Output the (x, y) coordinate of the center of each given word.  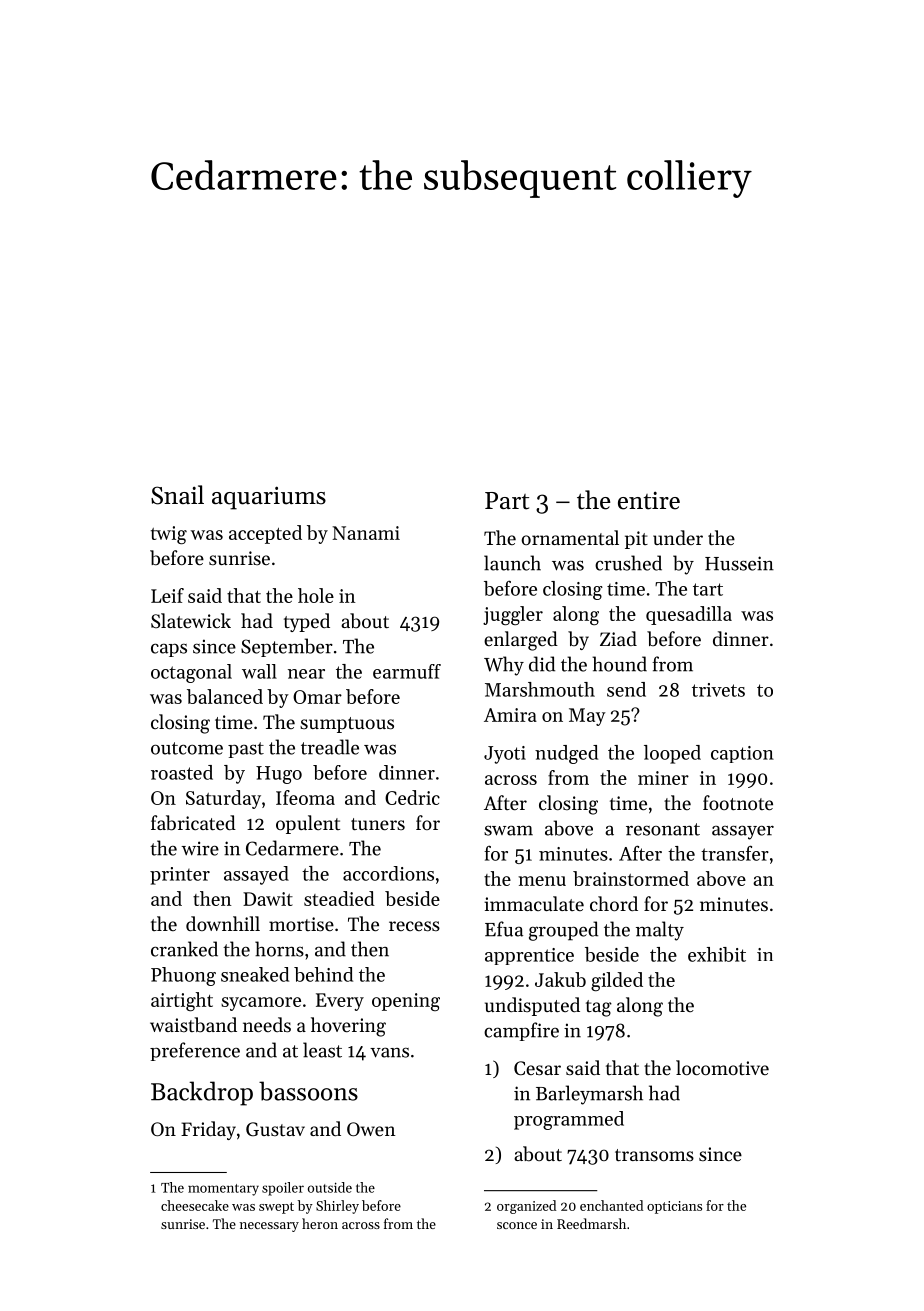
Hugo (279, 775)
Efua (504, 929)
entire (649, 500)
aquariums (269, 498)
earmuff (407, 671)
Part (507, 501)
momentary (223, 1190)
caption (742, 754)
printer (180, 876)
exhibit (717, 954)
